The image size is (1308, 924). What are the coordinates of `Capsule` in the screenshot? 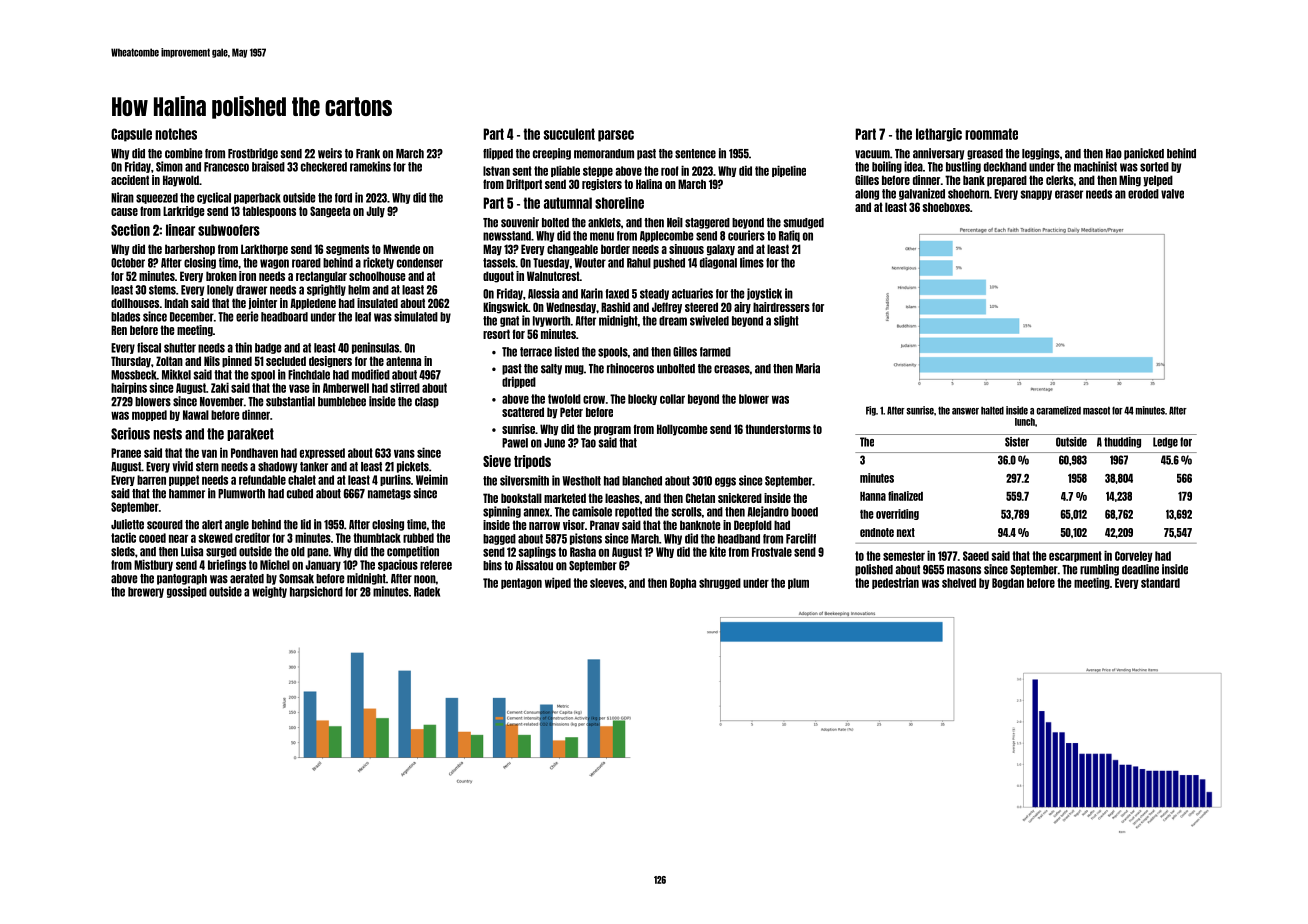 It's located at (131, 135).
